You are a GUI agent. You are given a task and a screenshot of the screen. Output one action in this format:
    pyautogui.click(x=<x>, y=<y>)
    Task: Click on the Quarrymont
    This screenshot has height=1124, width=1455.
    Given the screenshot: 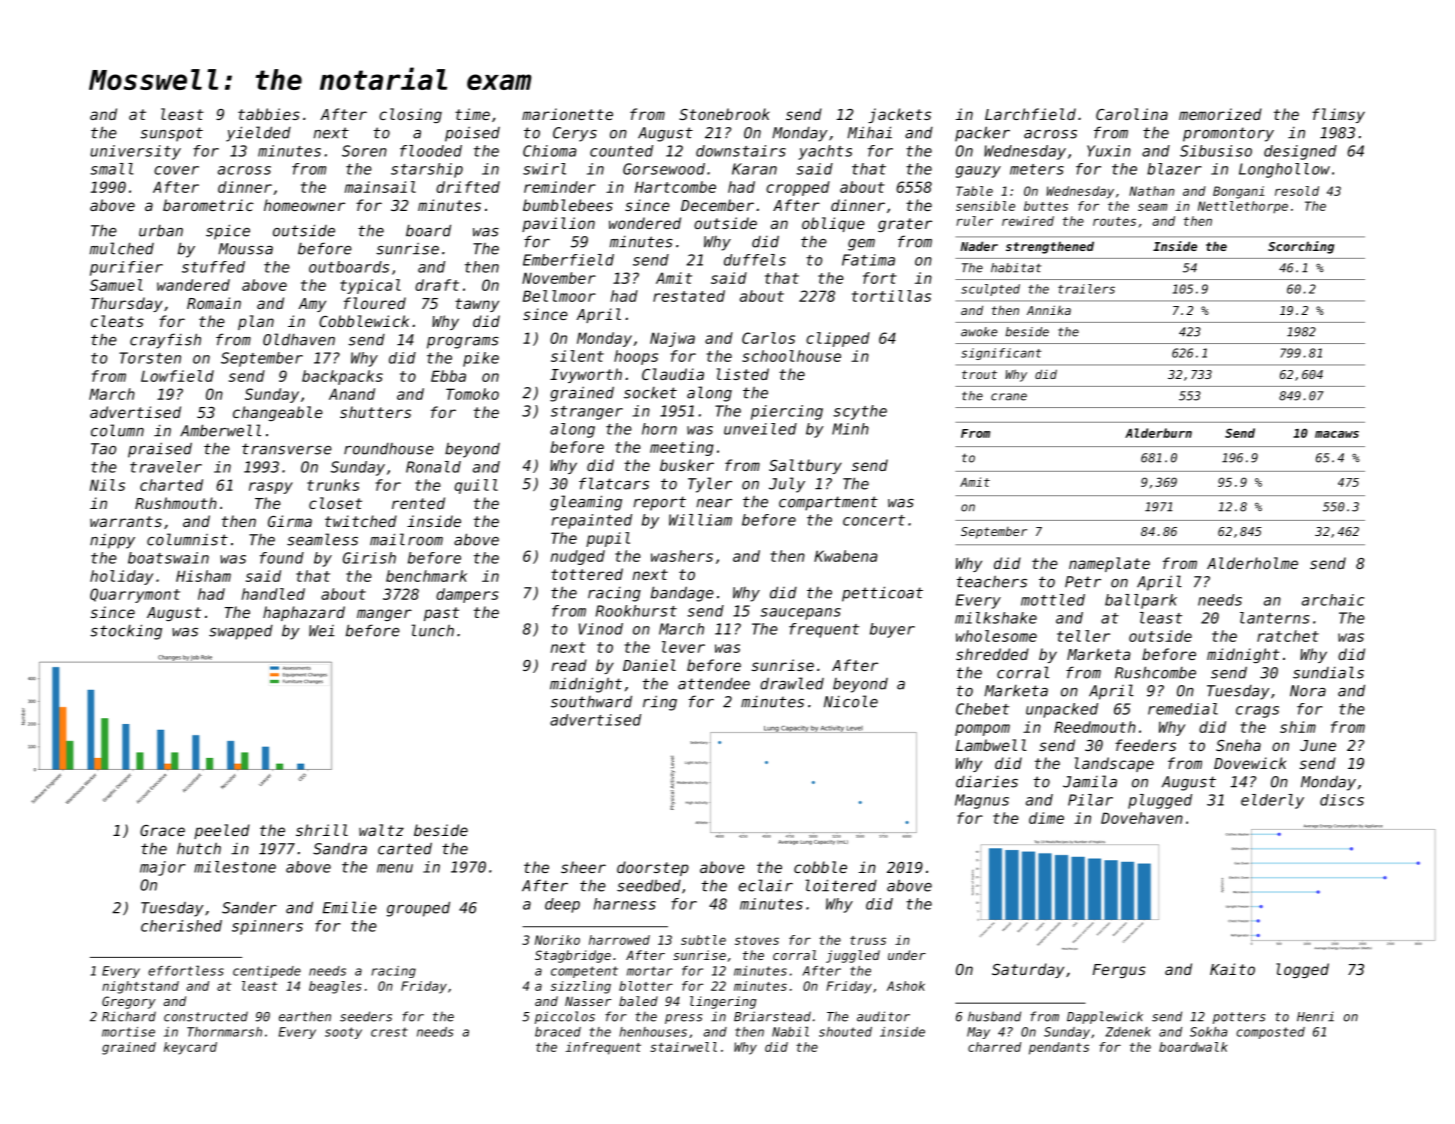 What is the action you would take?
    pyautogui.click(x=135, y=595)
